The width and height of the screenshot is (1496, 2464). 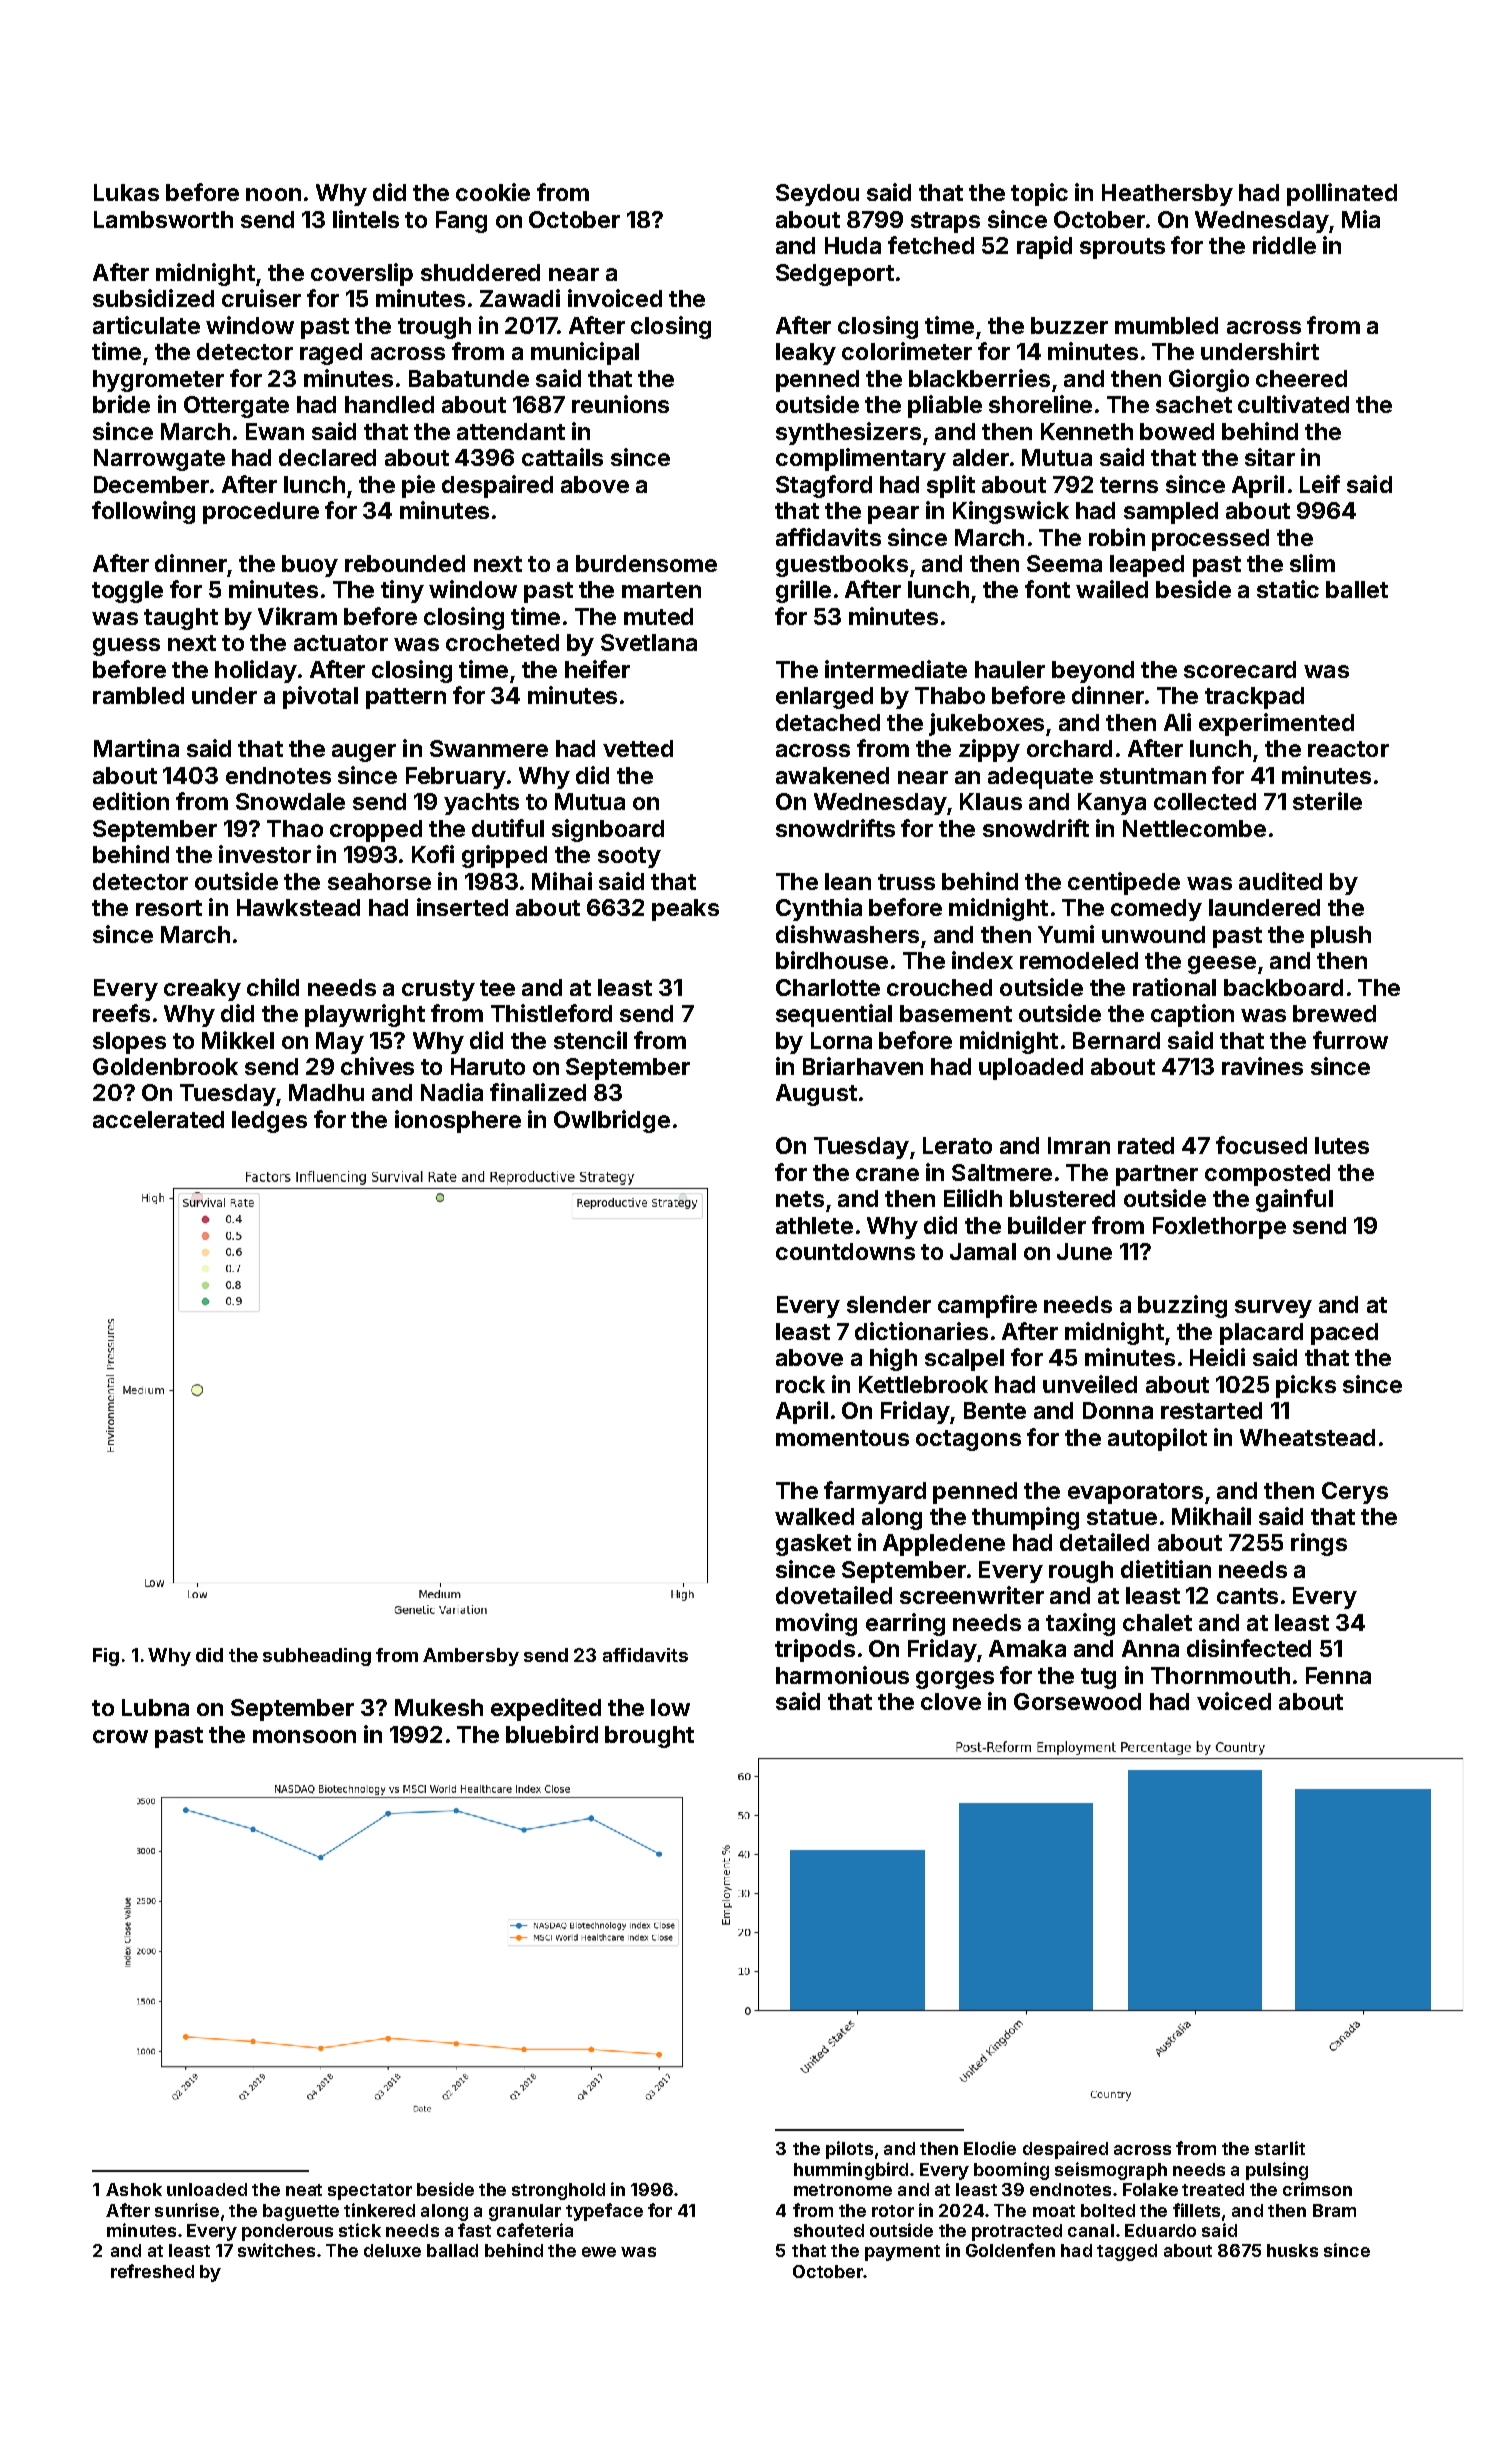 What do you see at coordinates (535, 2230) in the screenshot?
I see `cafeteria` at bounding box center [535, 2230].
